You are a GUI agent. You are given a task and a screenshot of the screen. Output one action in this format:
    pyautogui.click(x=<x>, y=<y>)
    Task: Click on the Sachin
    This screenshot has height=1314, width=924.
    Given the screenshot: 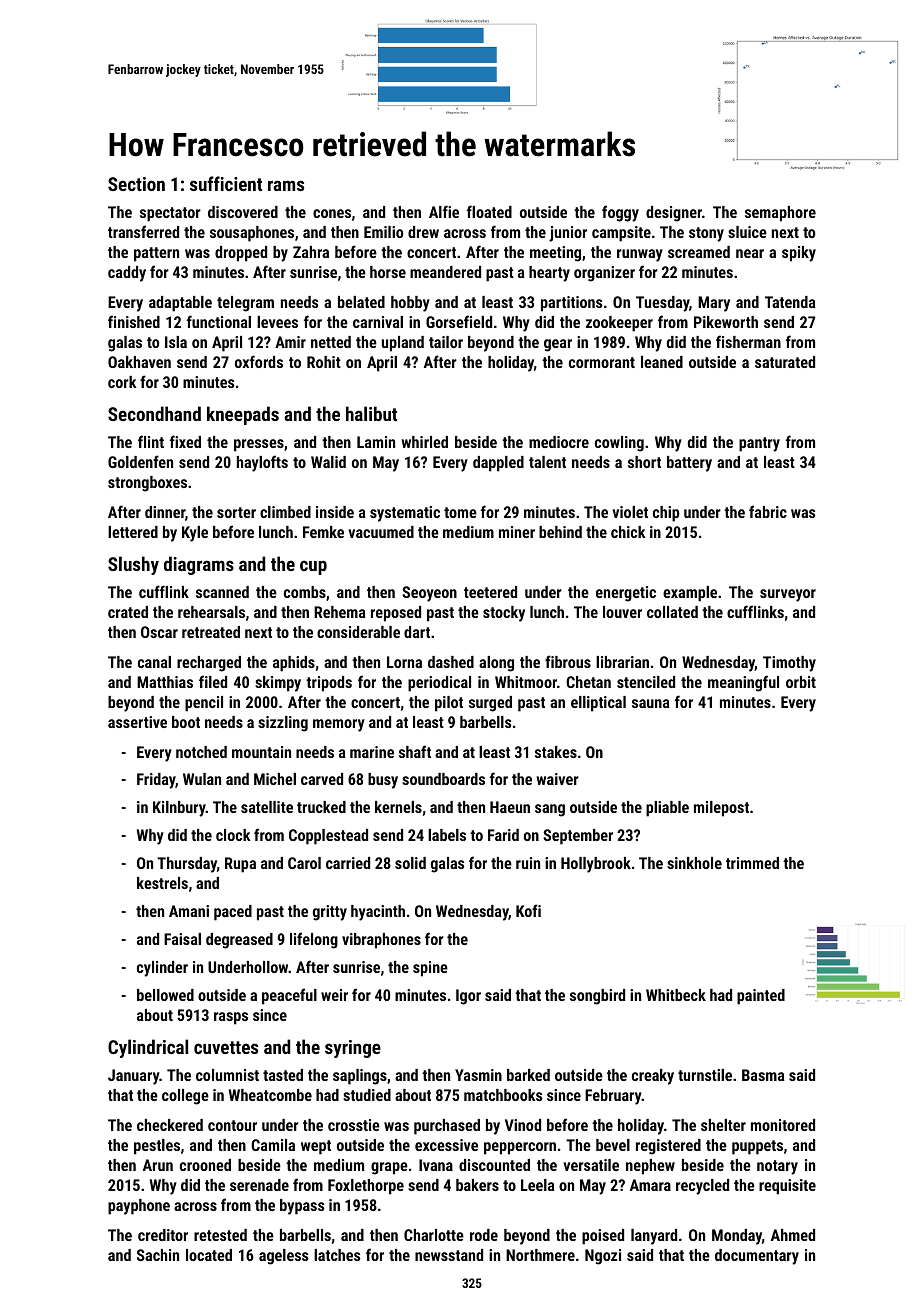 What is the action you would take?
    pyautogui.click(x=158, y=1255)
